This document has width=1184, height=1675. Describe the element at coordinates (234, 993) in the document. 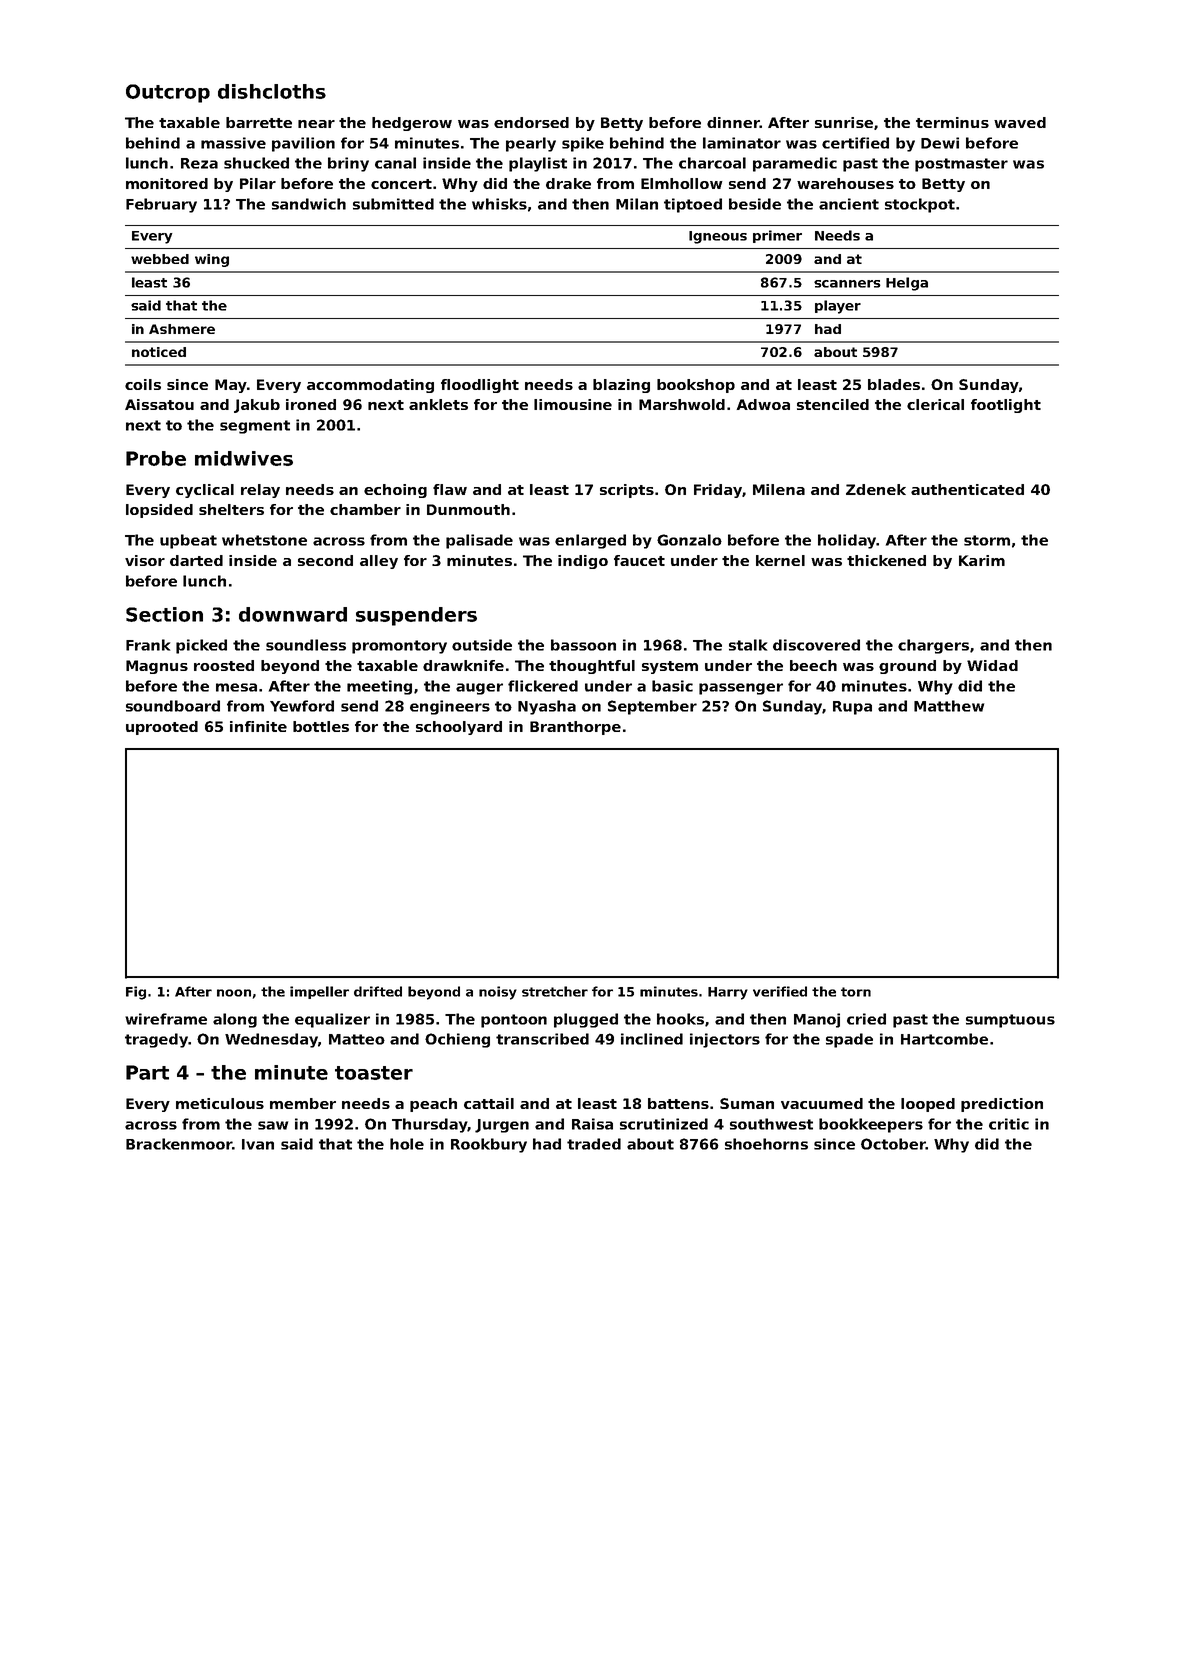

I see `noon` at that location.
